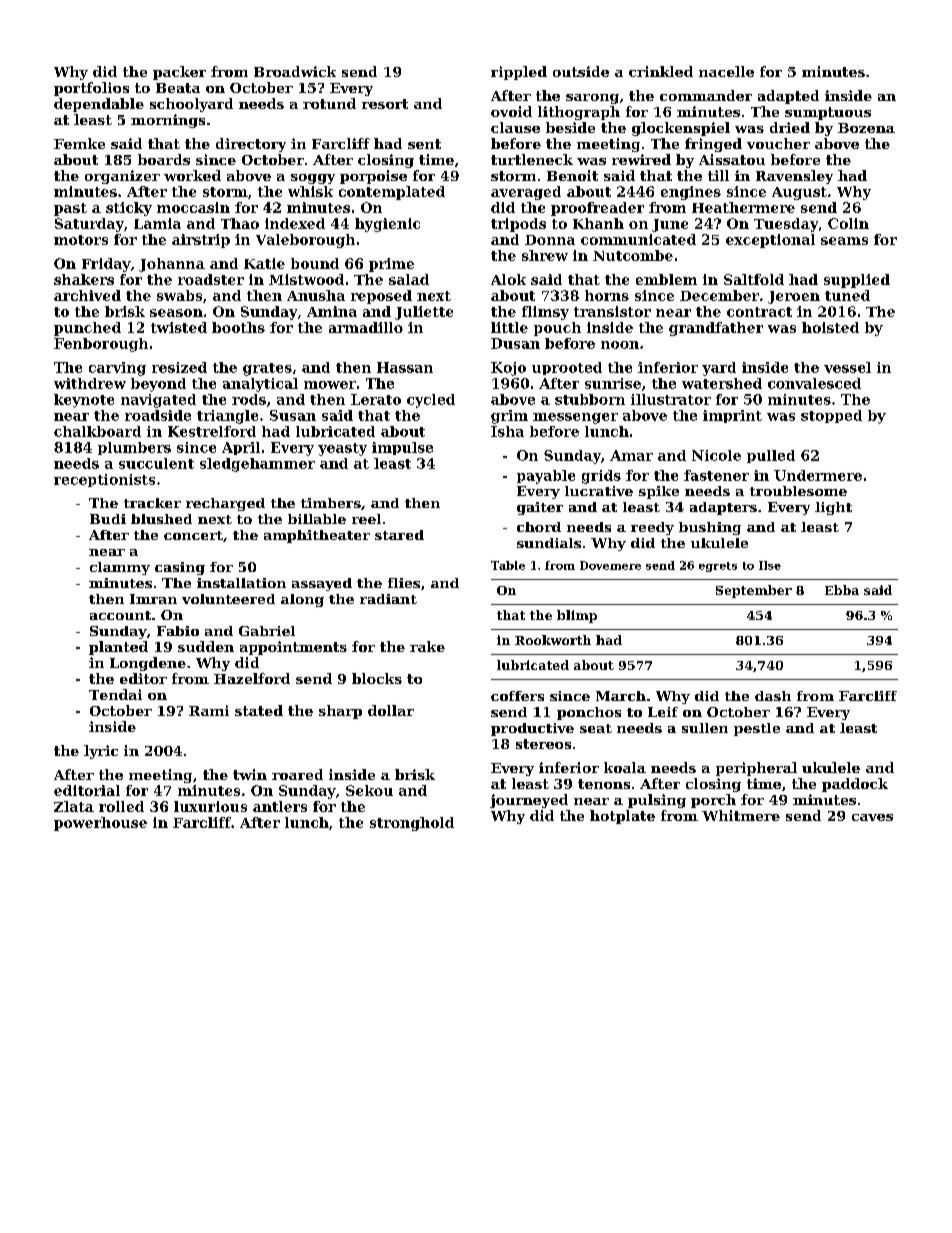 Image resolution: width=952 pixels, height=1233 pixels. I want to click on bushing, so click(710, 528).
